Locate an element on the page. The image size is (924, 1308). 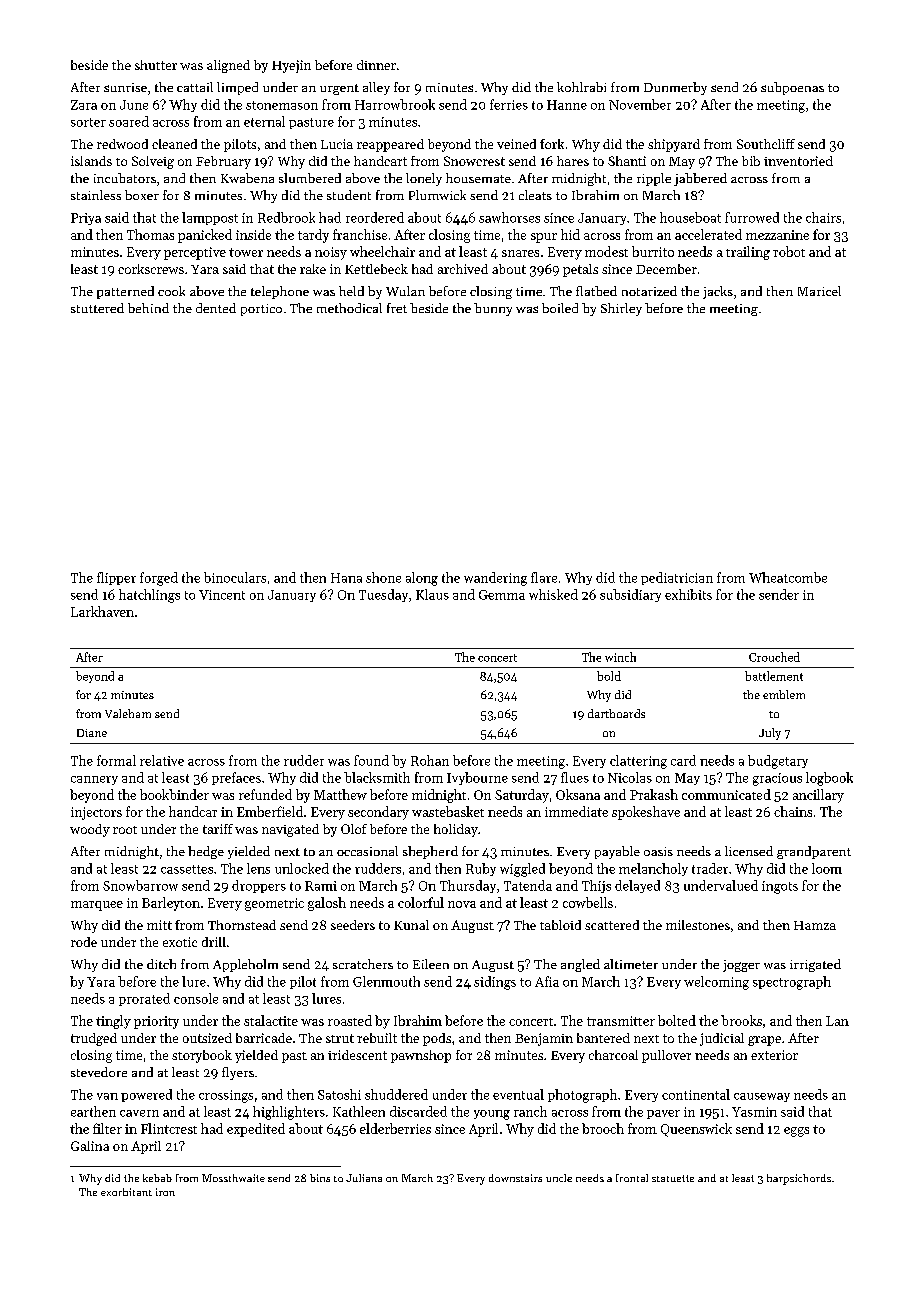
fret is located at coordinates (397, 308).
